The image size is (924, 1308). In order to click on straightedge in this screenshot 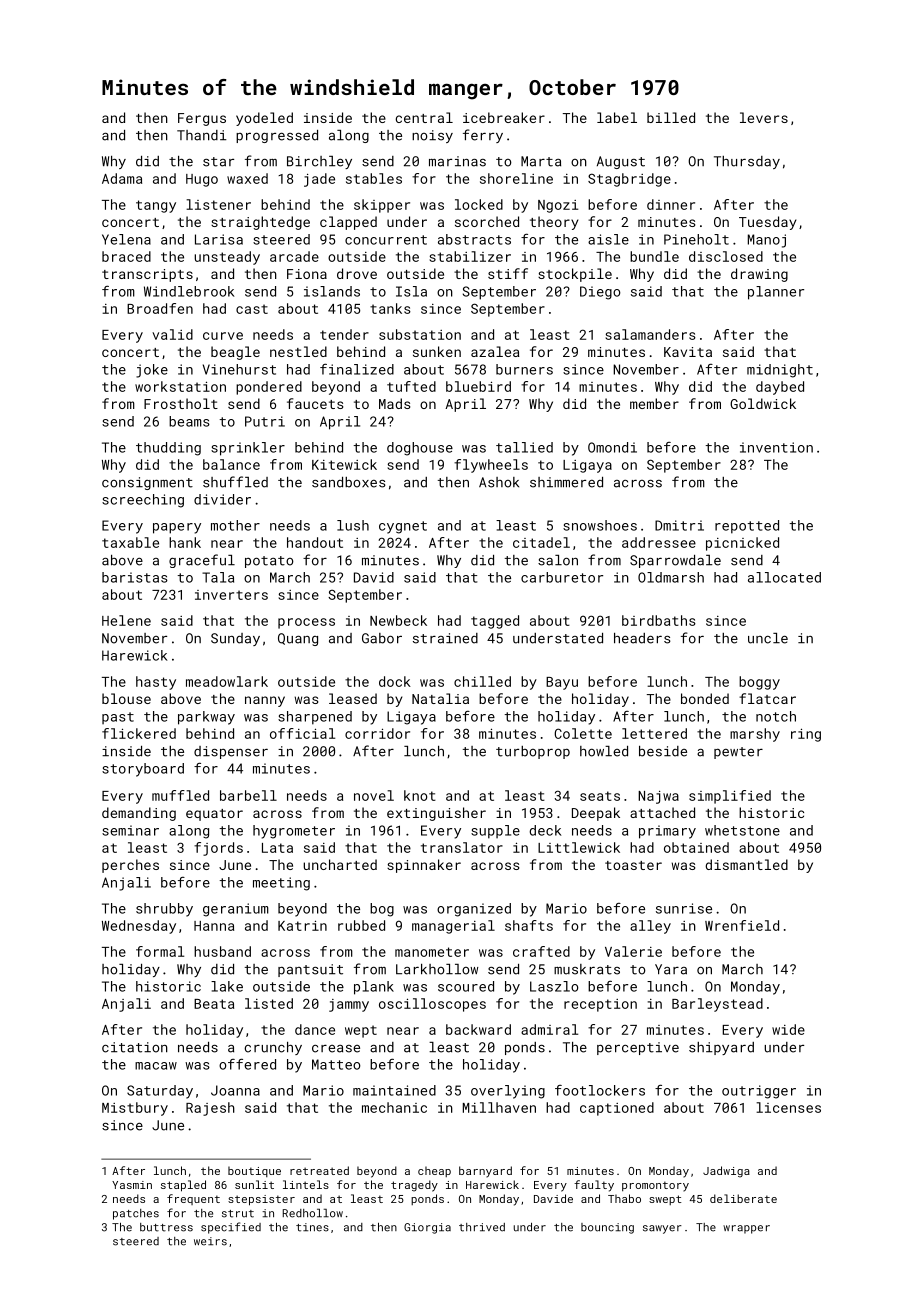, I will do `click(260, 223)`.
